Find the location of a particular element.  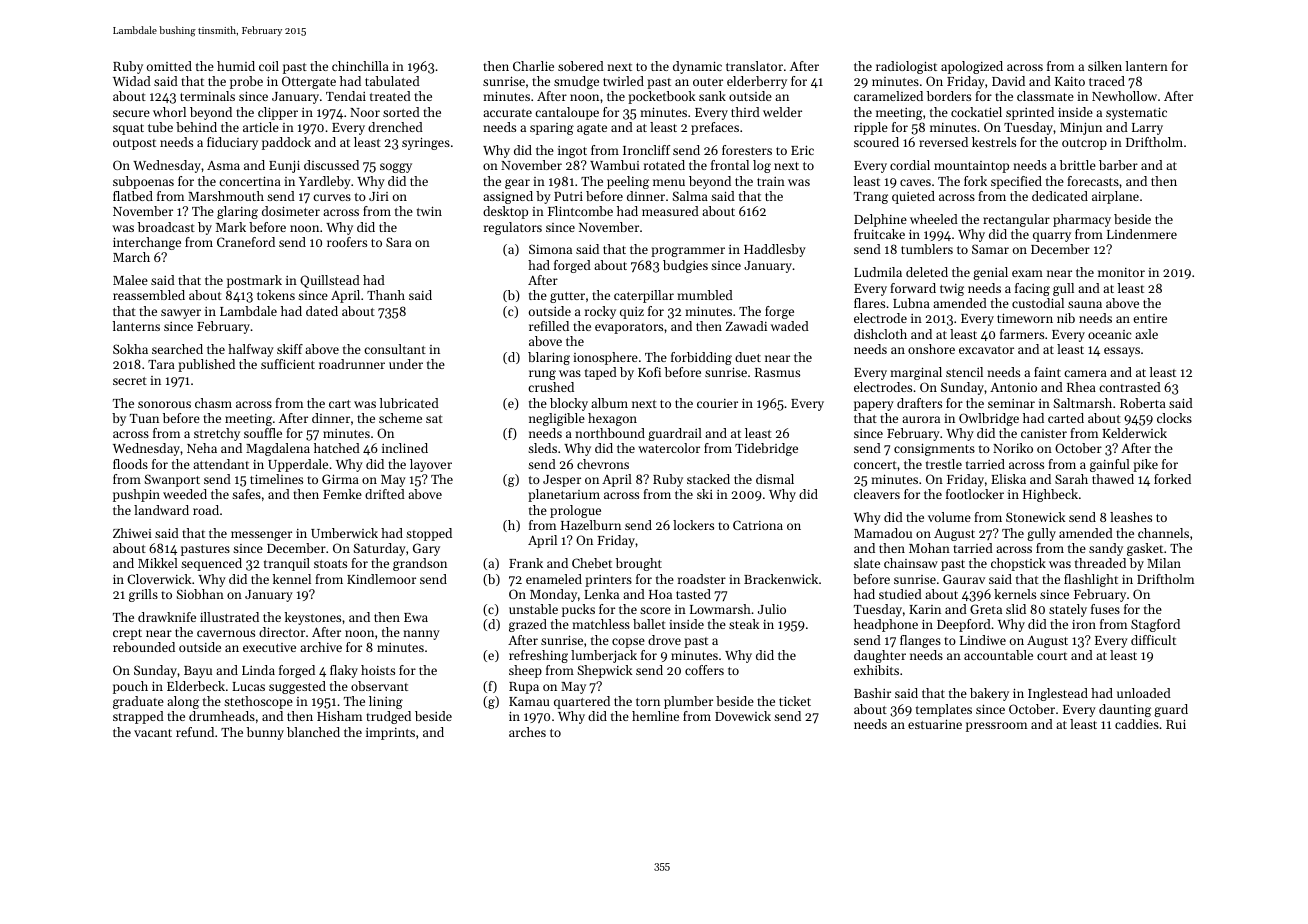

Stagford is located at coordinates (1155, 625).
